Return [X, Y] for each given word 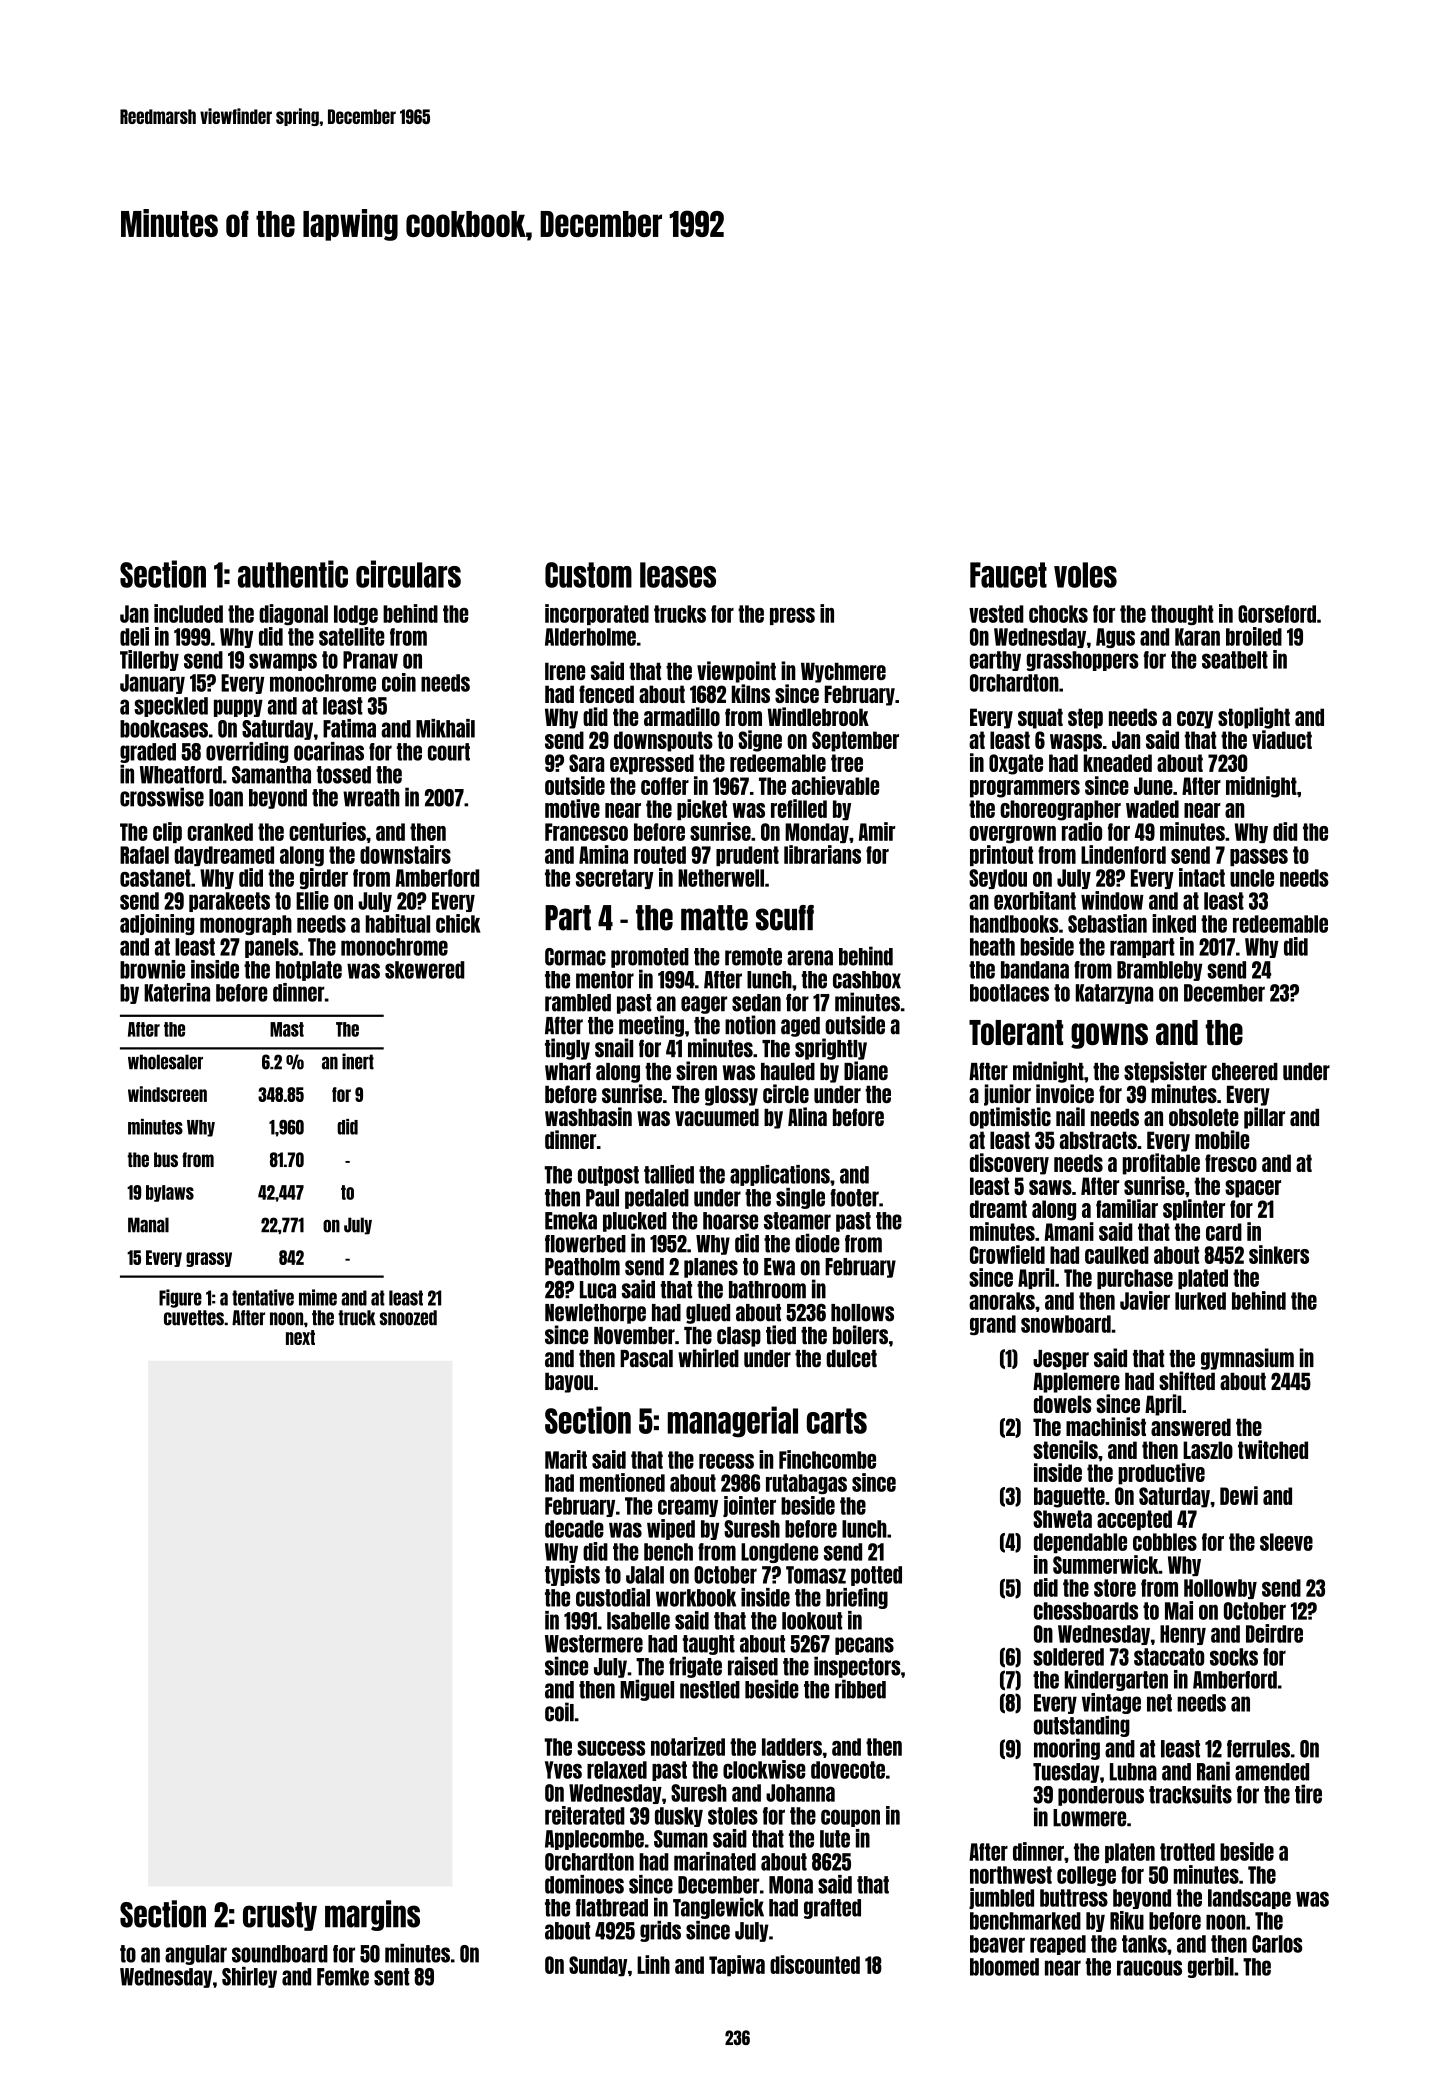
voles [1085, 575]
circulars [408, 574]
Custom [588, 575]
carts [837, 1421]
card [1224, 1232]
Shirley [249, 1977]
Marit [566, 1459]
